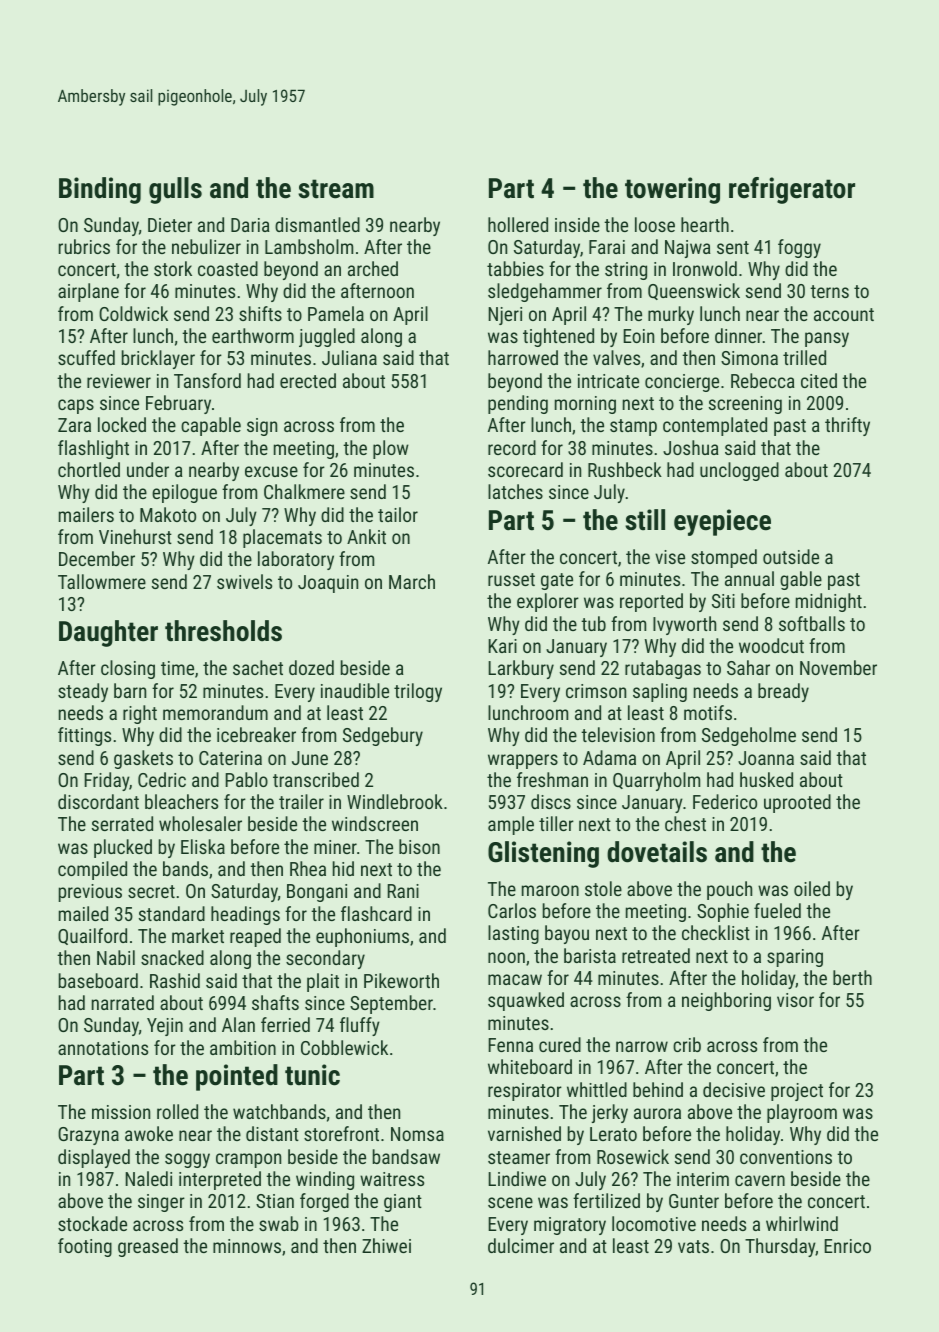  What do you see at coordinates (502, 646) in the screenshot?
I see `Kari` at bounding box center [502, 646].
